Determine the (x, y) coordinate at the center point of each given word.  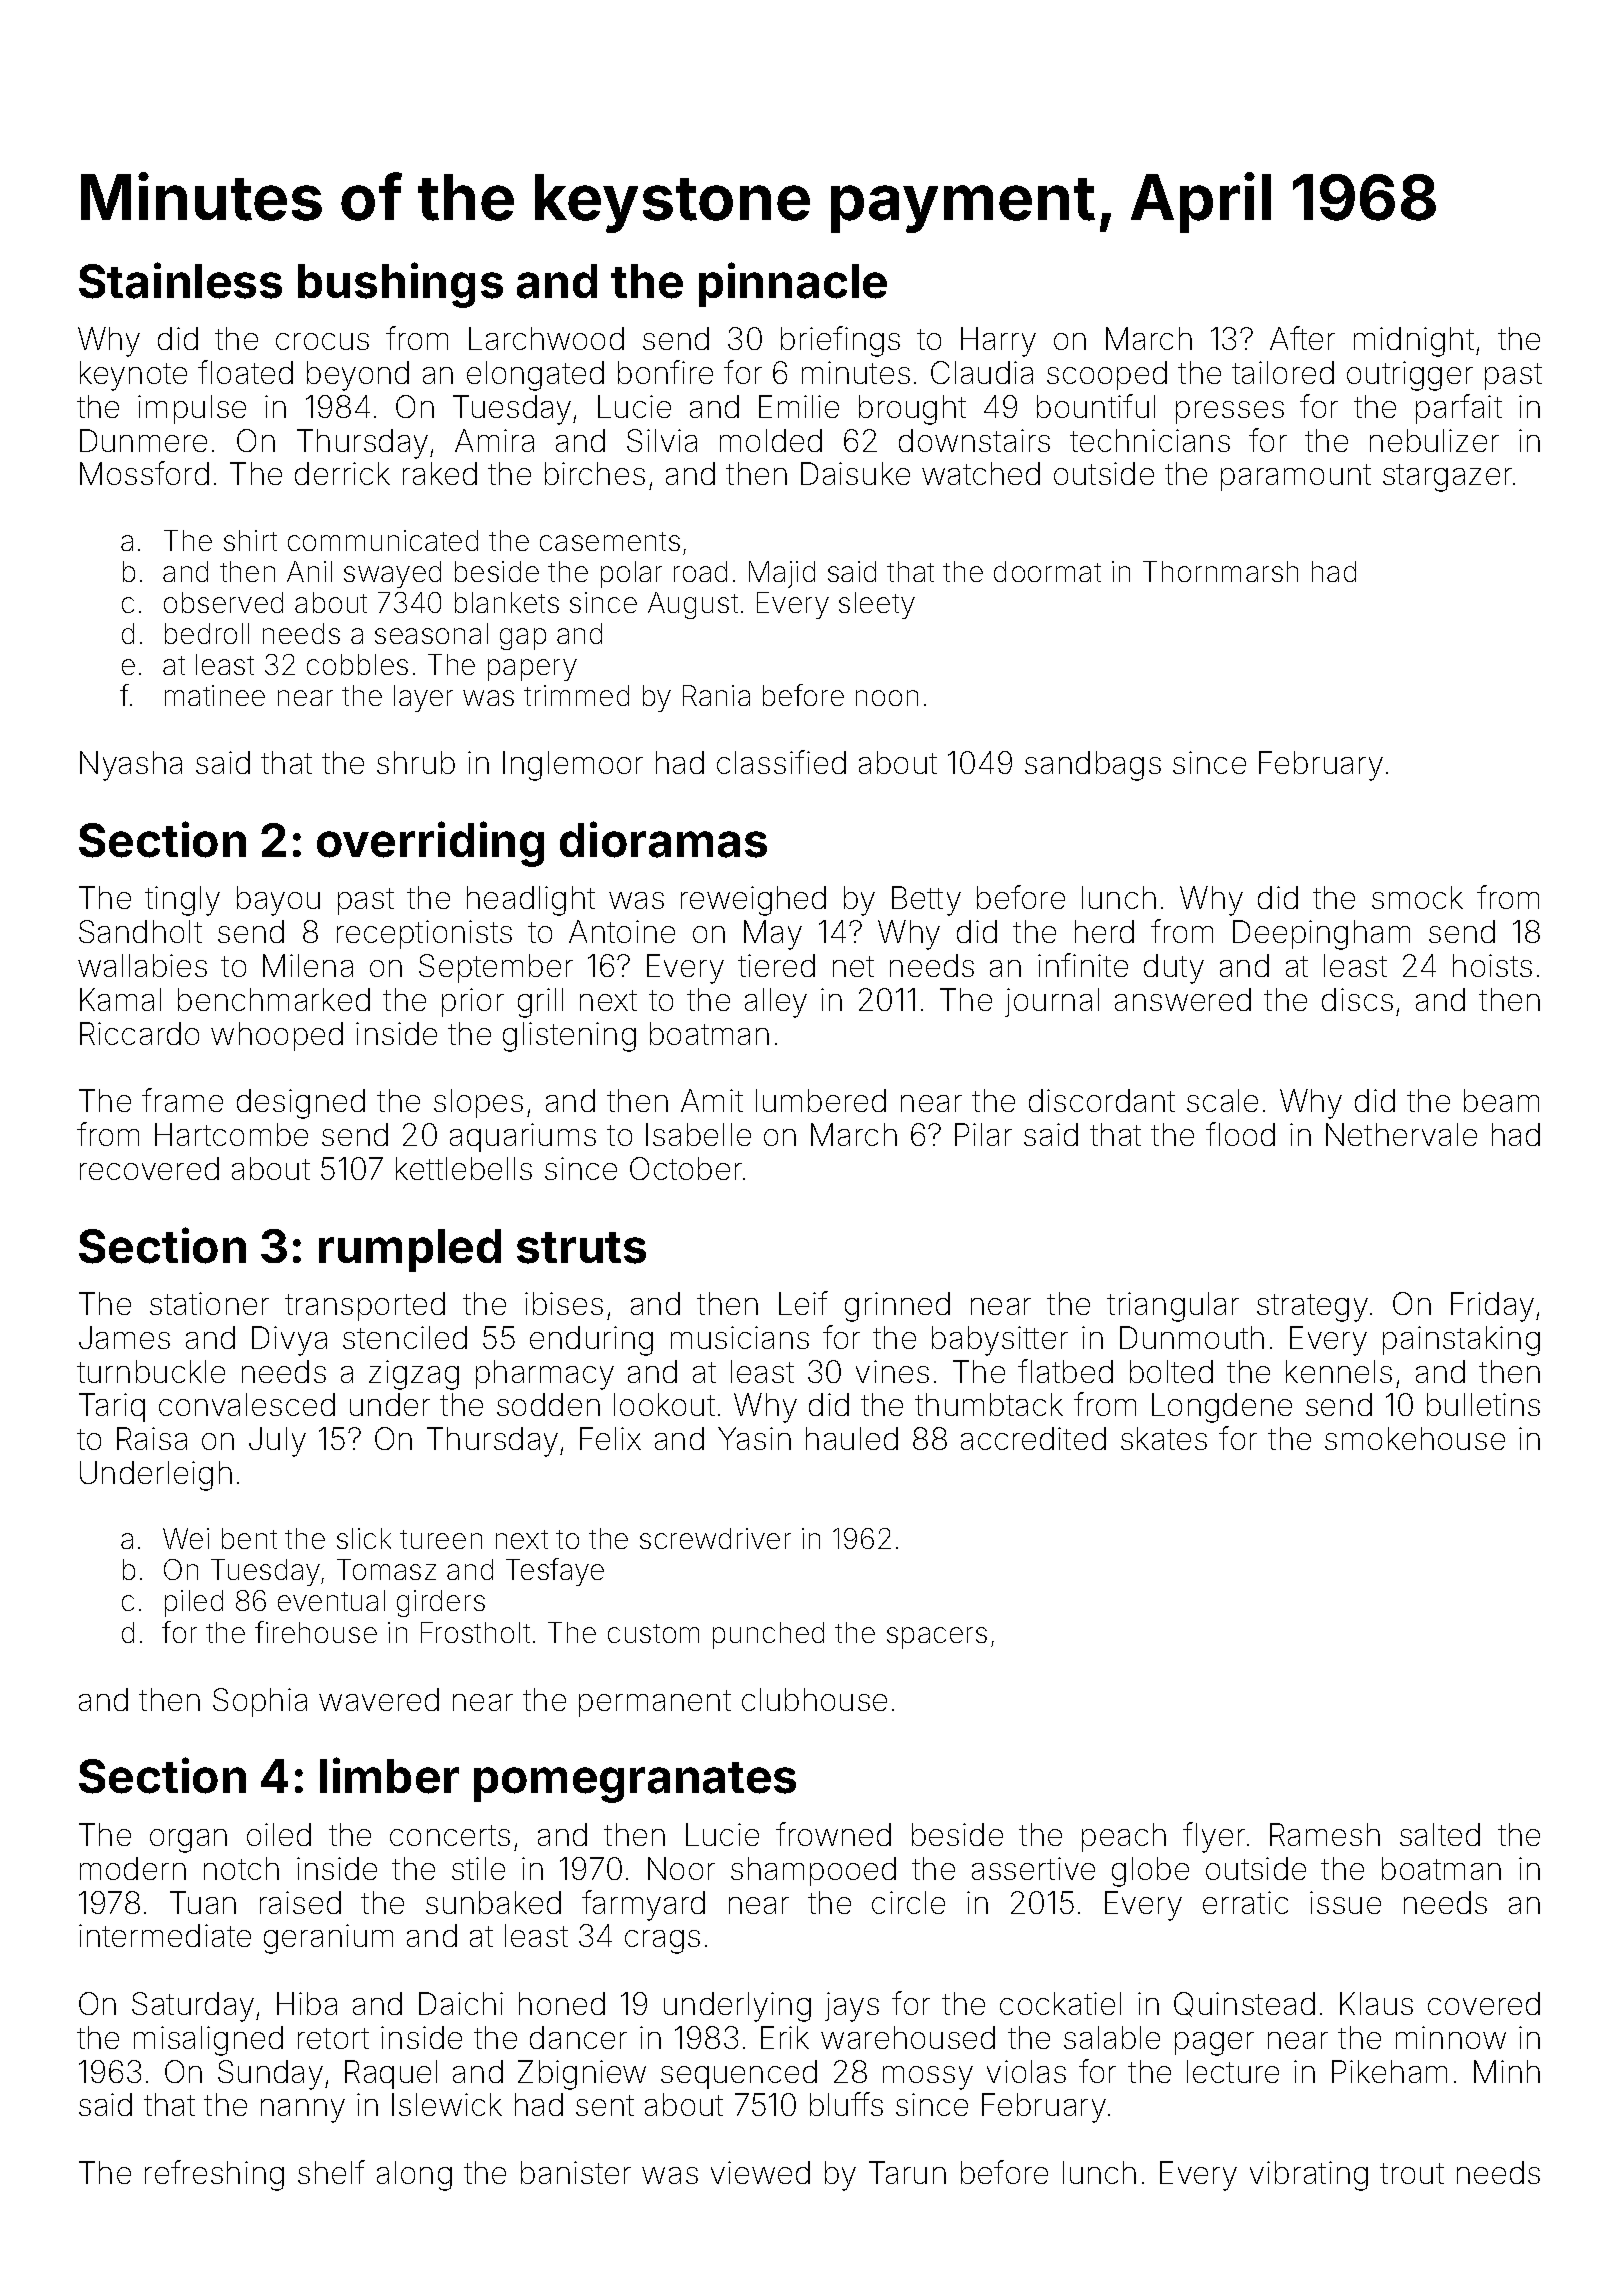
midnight (1414, 342)
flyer (1214, 1837)
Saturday (193, 2007)
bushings (400, 285)
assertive (1033, 1868)
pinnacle (793, 284)
